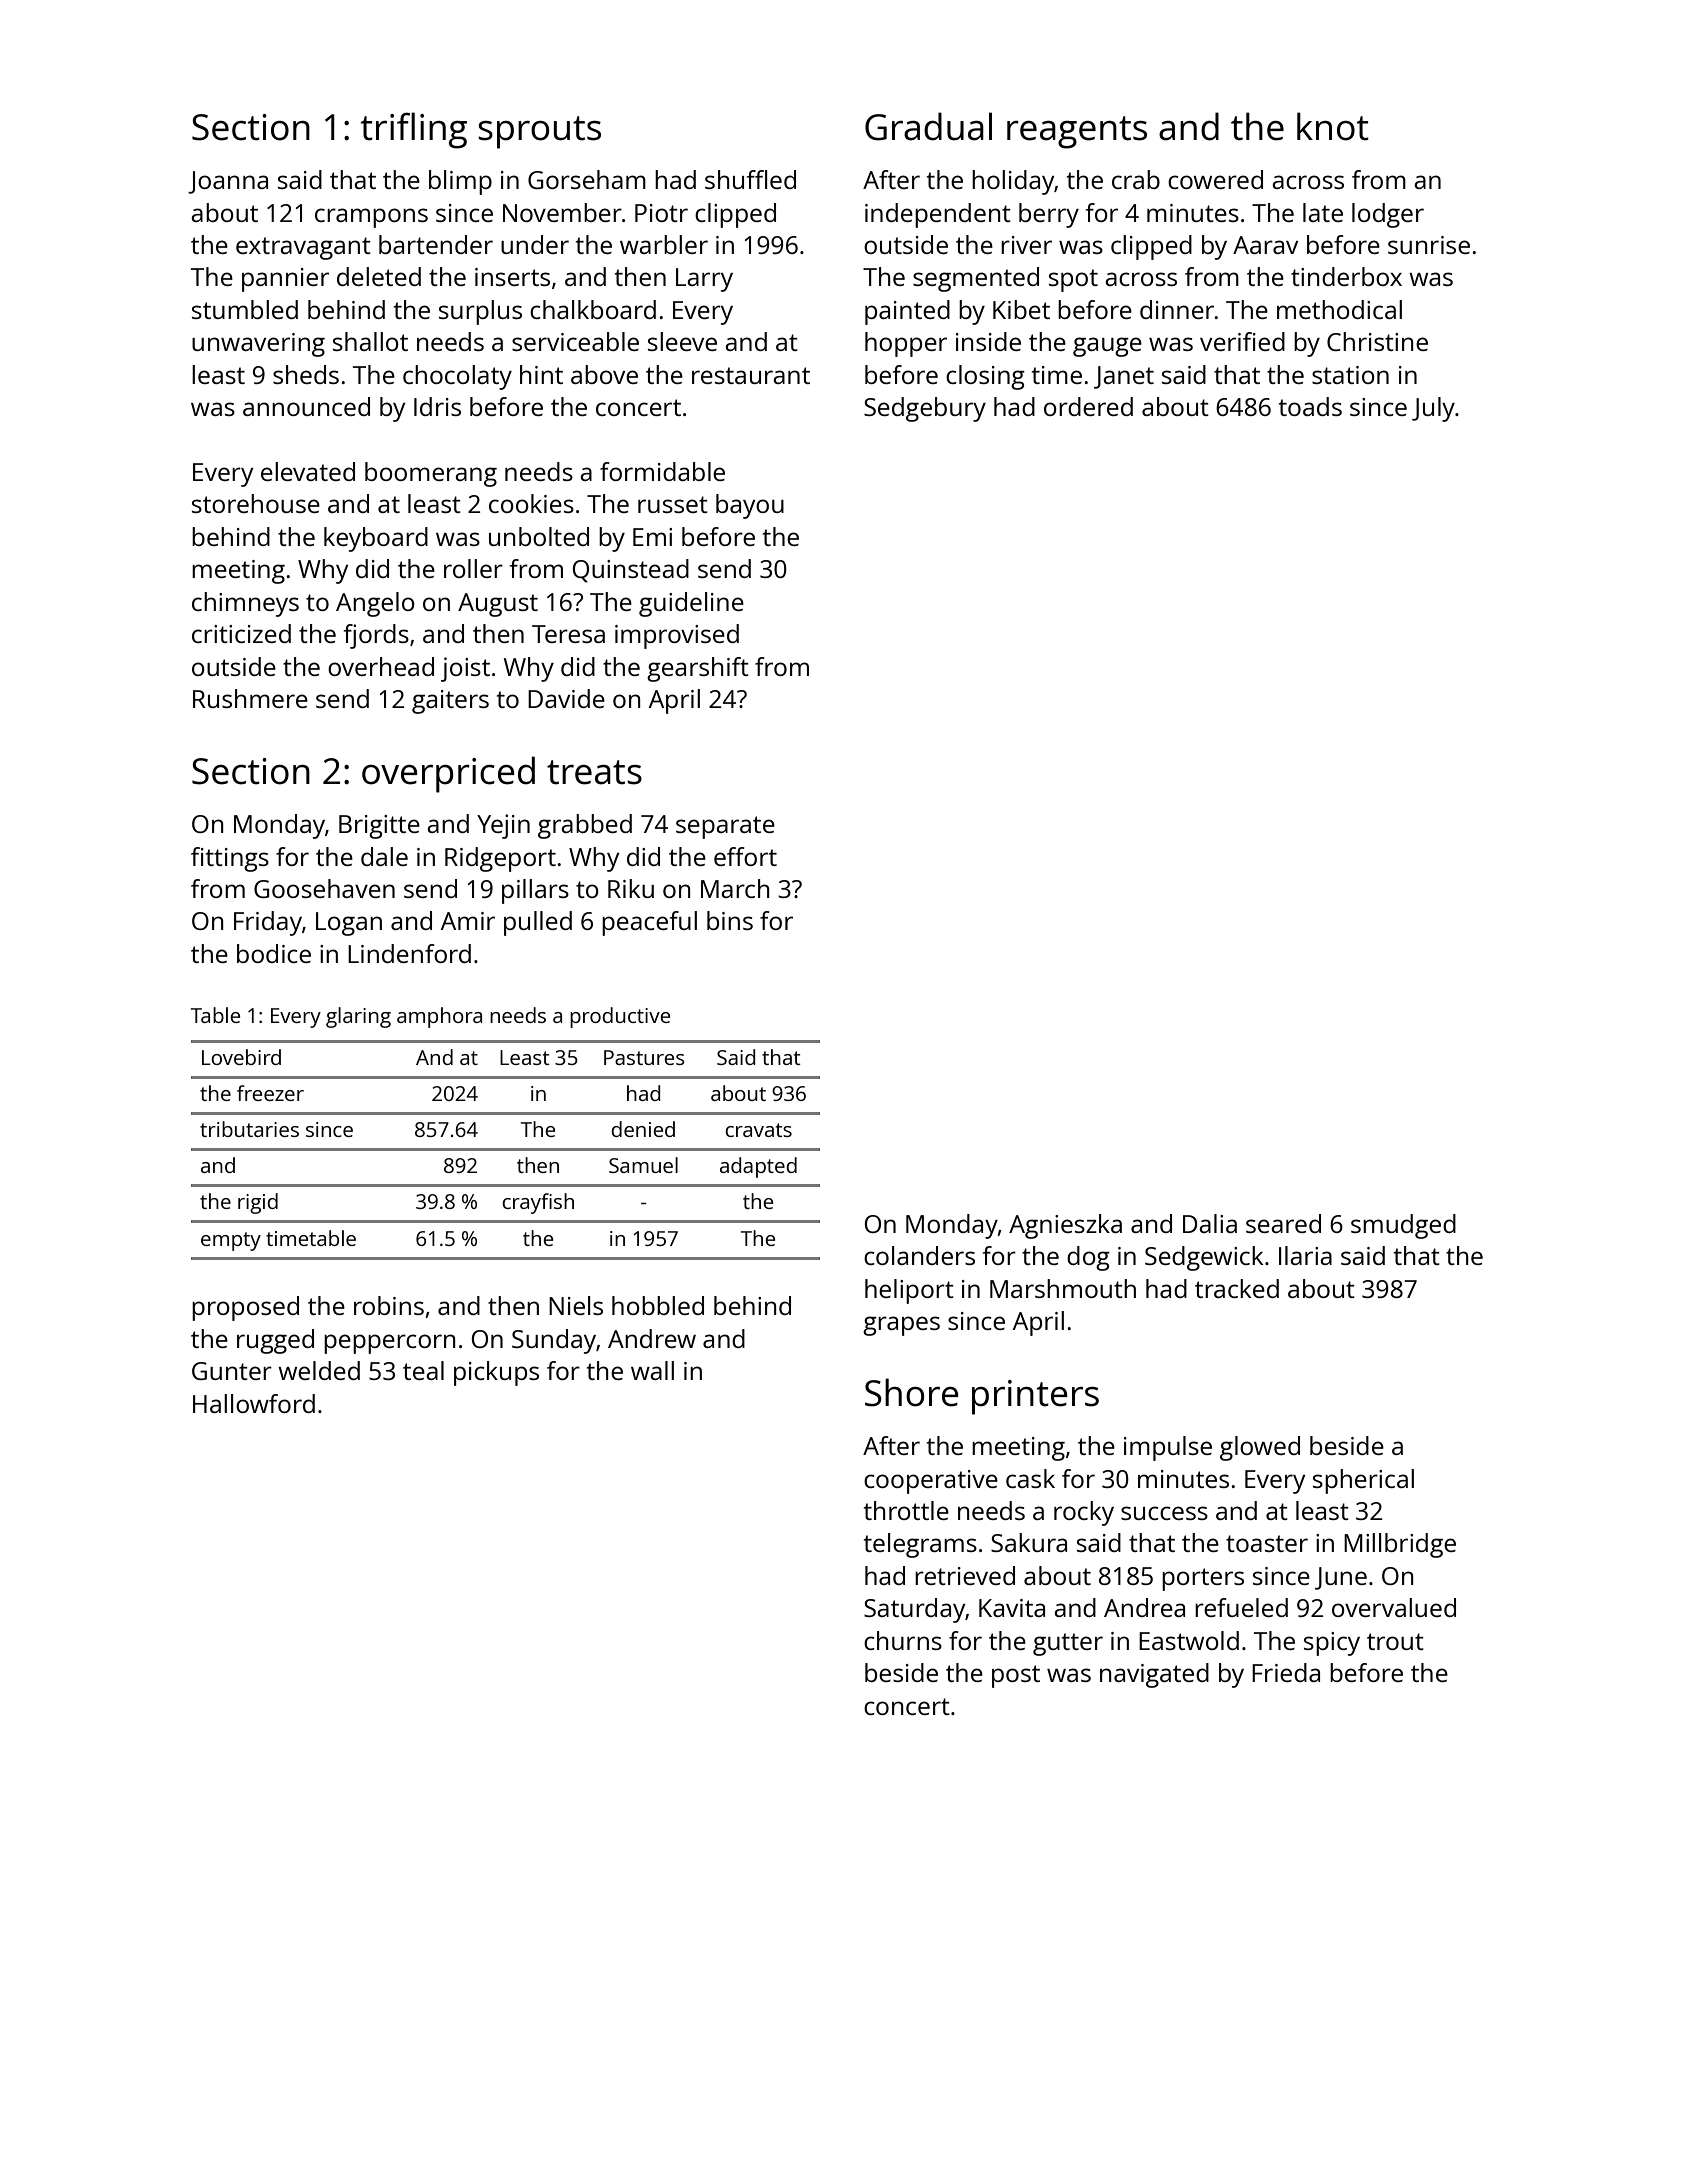  Describe the element at coordinates (245, 1308) in the page. I see `proposed` at that location.
